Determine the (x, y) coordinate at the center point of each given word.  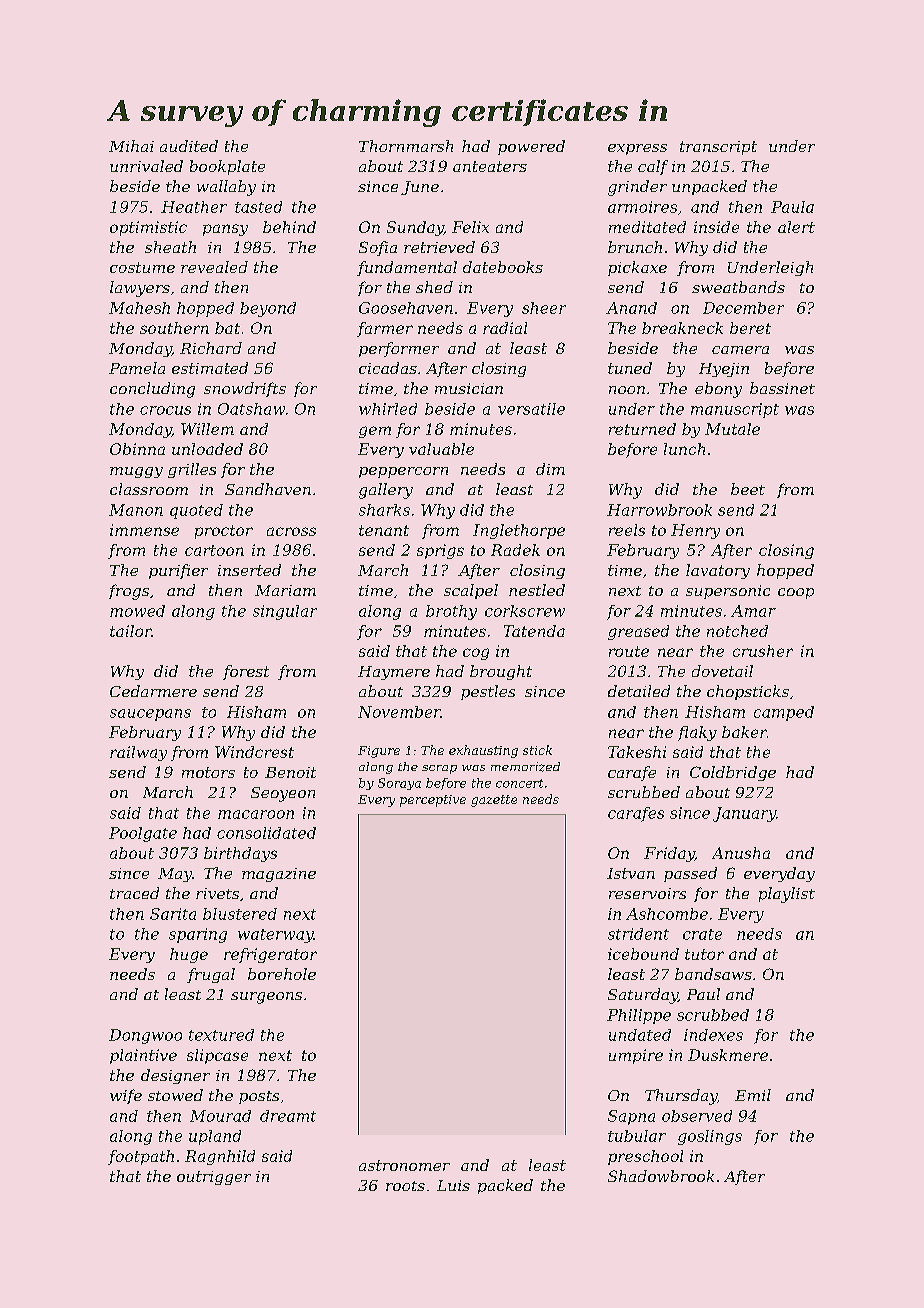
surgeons (266, 998)
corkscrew (525, 611)
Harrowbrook (659, 510)
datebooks (503, 267)
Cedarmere (153, 691)
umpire (636, 1056)
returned (642, 429)
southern (174, 328)
